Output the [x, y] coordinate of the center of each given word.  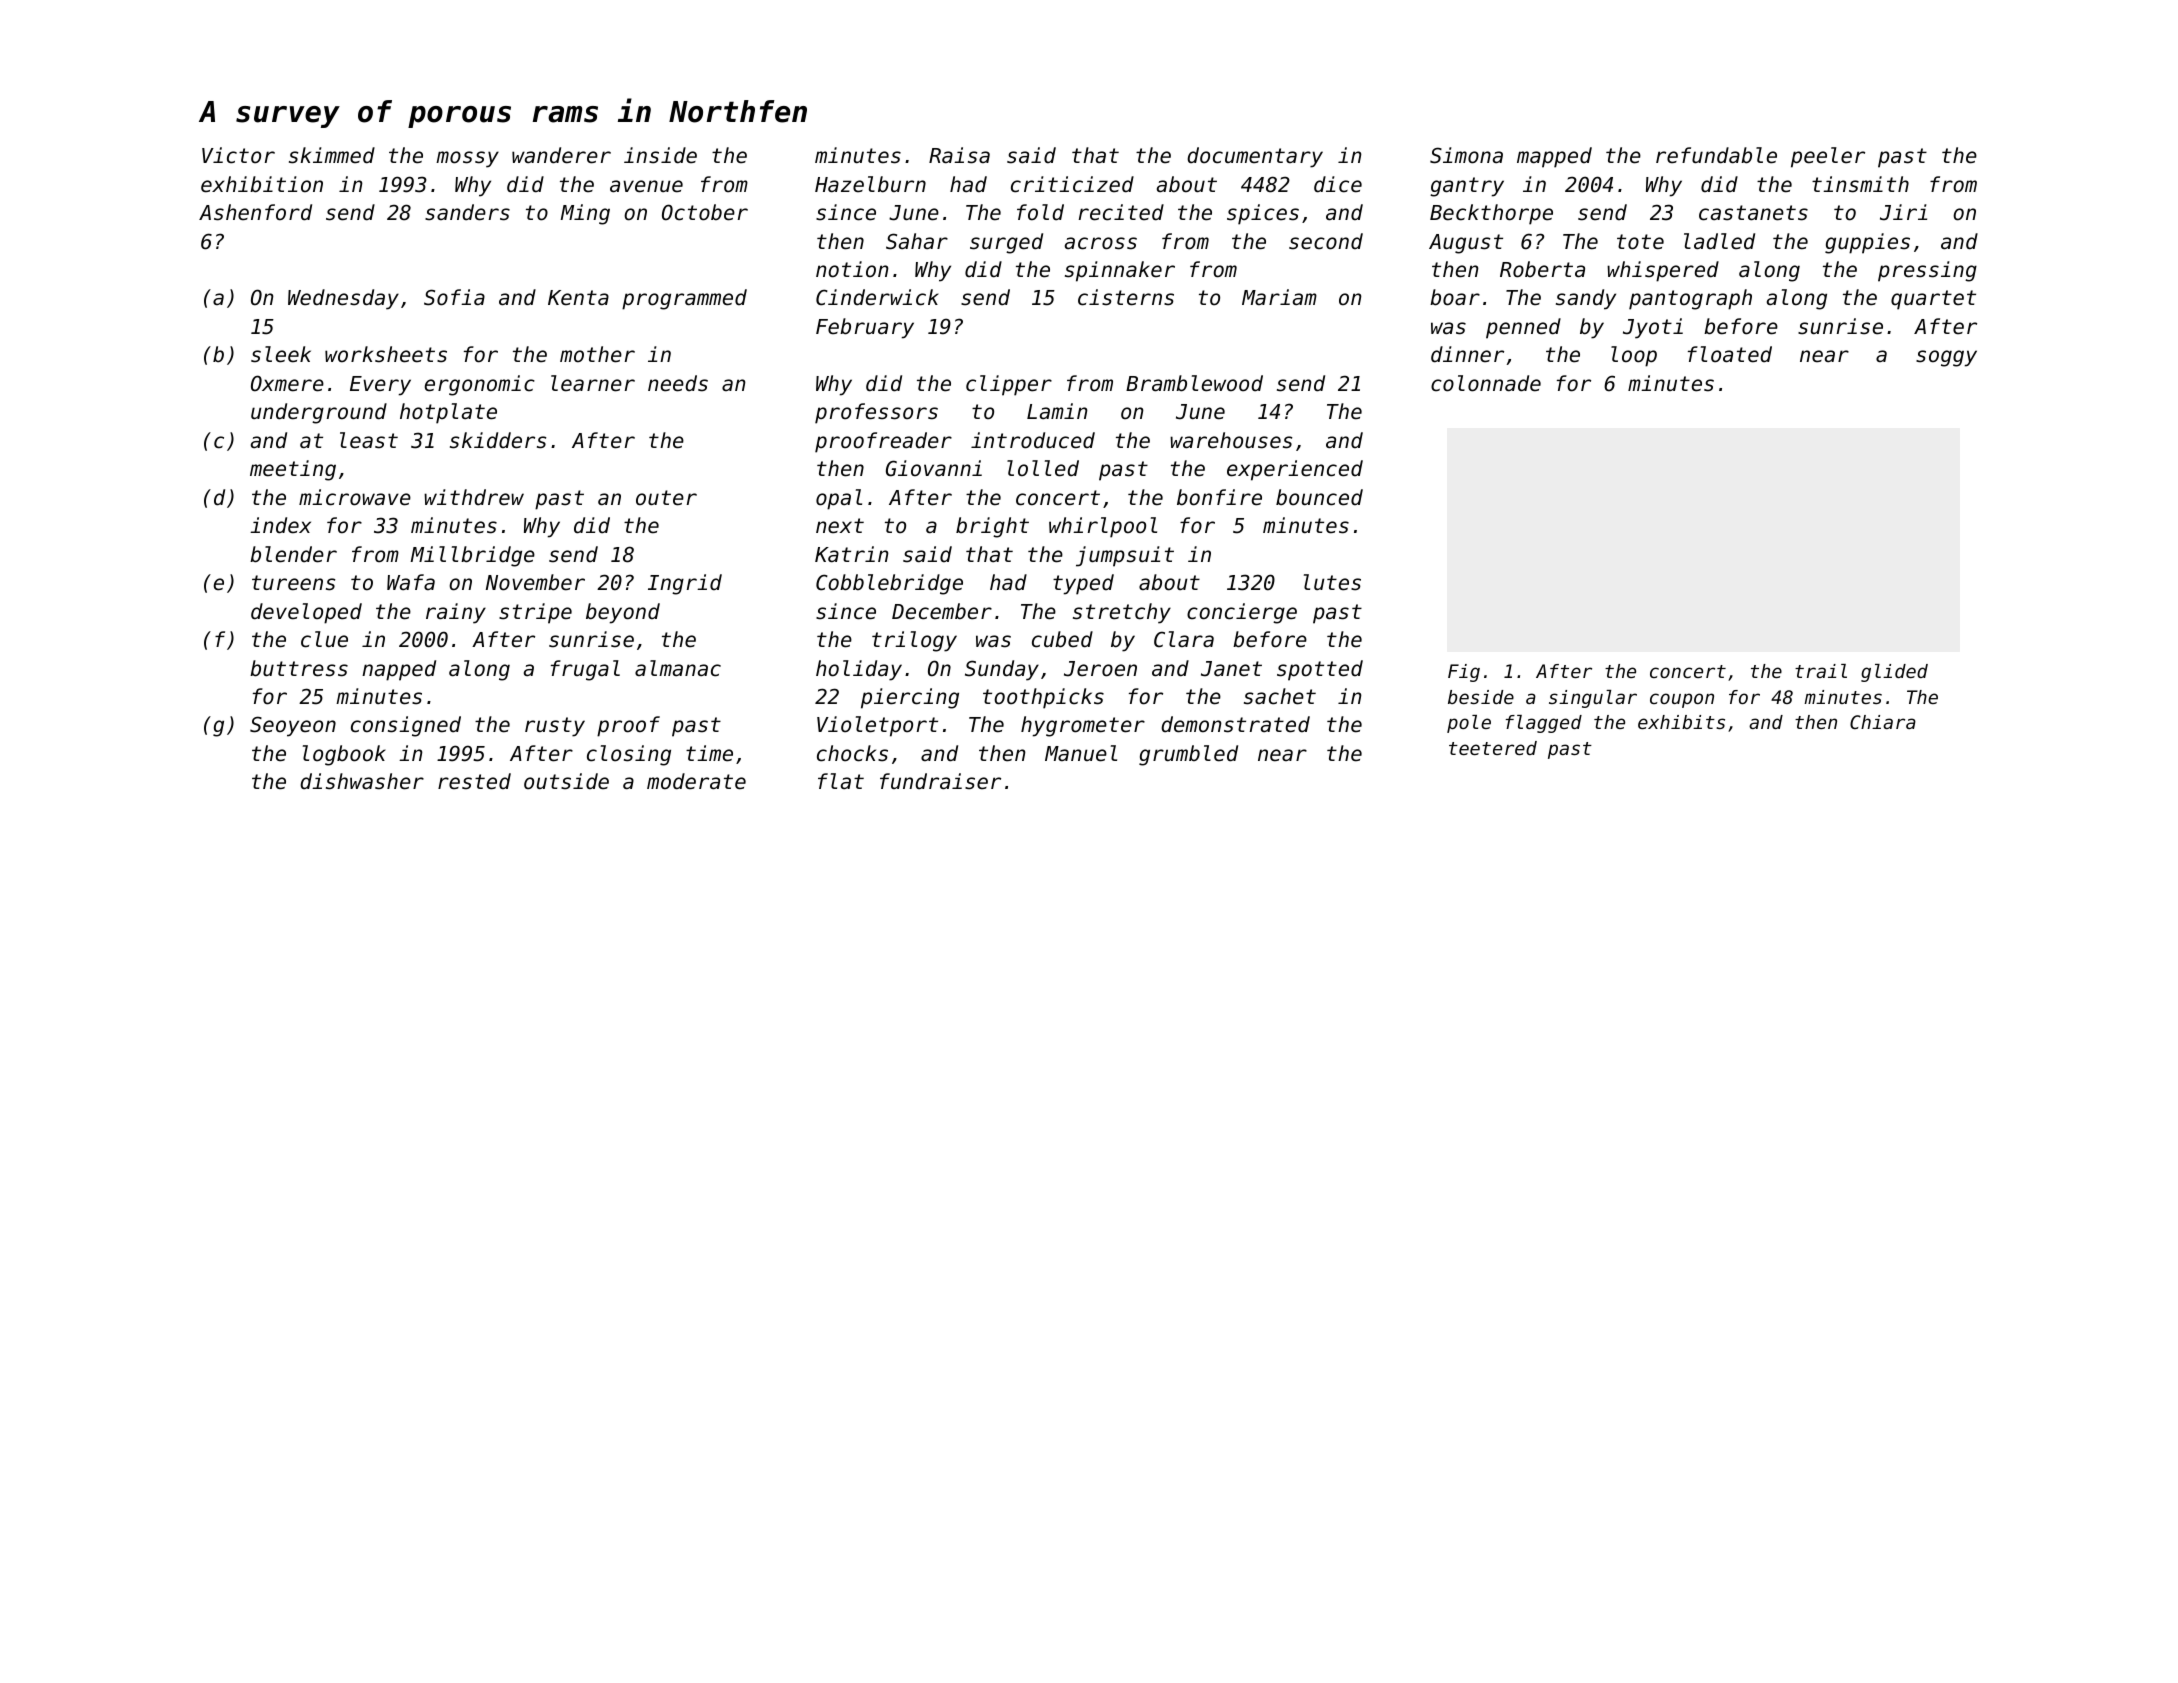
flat [841, 781]
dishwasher [362, 781]
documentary [1255, 157]
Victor [238, 155]
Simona [1466, 155]
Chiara [1883, 722]
